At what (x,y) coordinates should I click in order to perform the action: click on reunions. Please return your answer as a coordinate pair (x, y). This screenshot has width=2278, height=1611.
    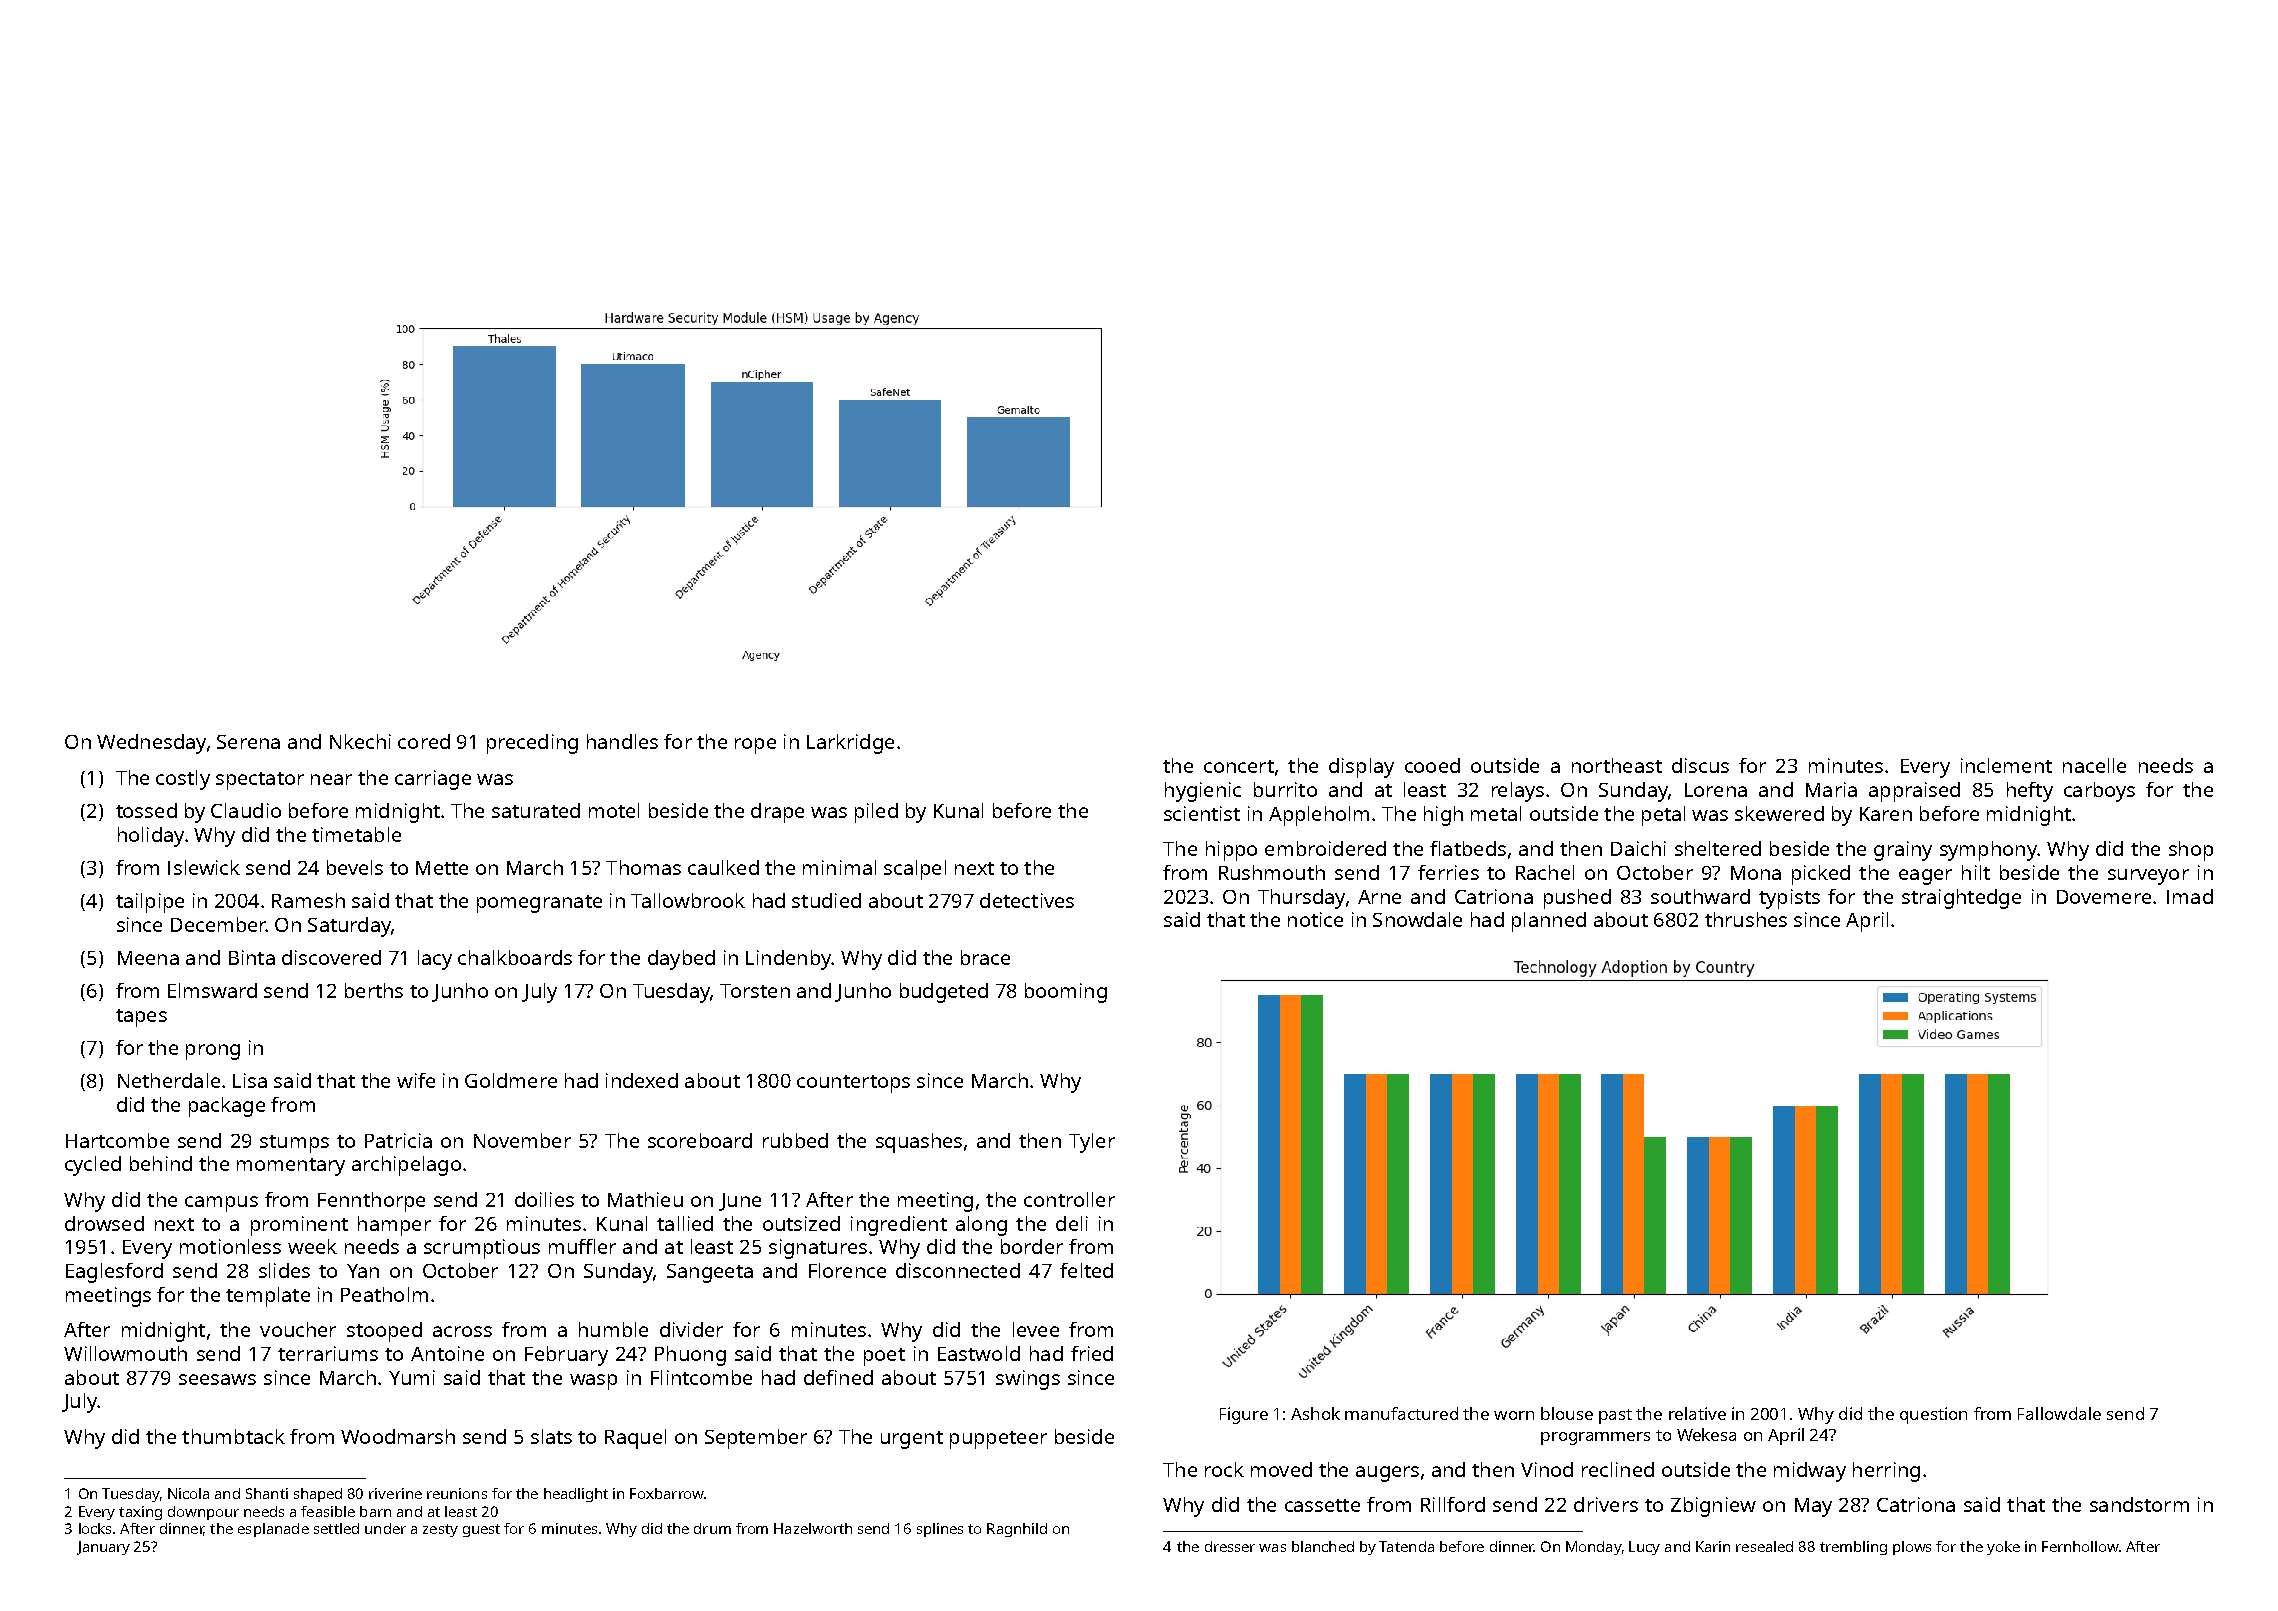
    Looking at the image, I should click on (457, 1493).
